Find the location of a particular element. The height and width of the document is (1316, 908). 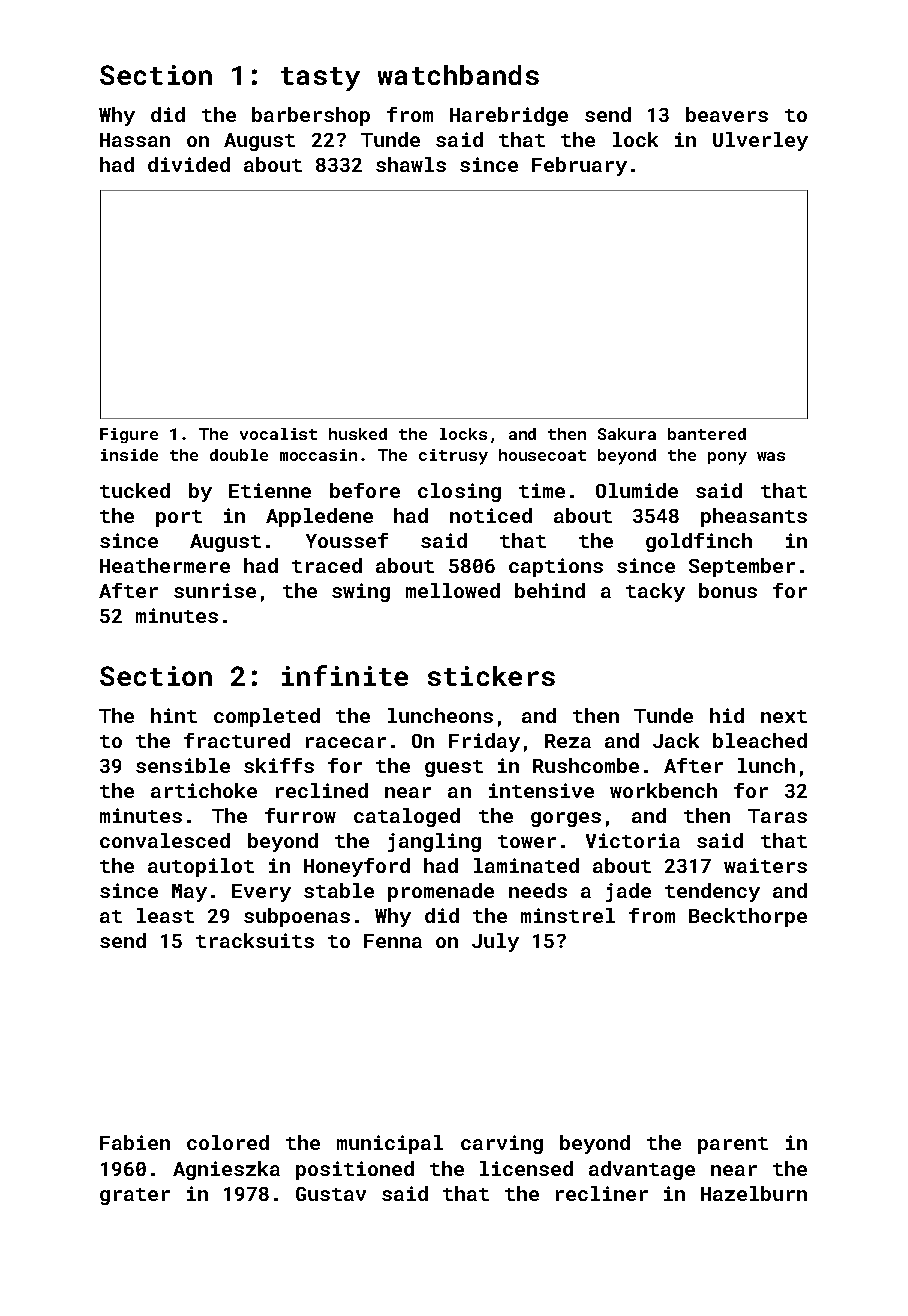

colored is located at coordinates (228, 1142).
